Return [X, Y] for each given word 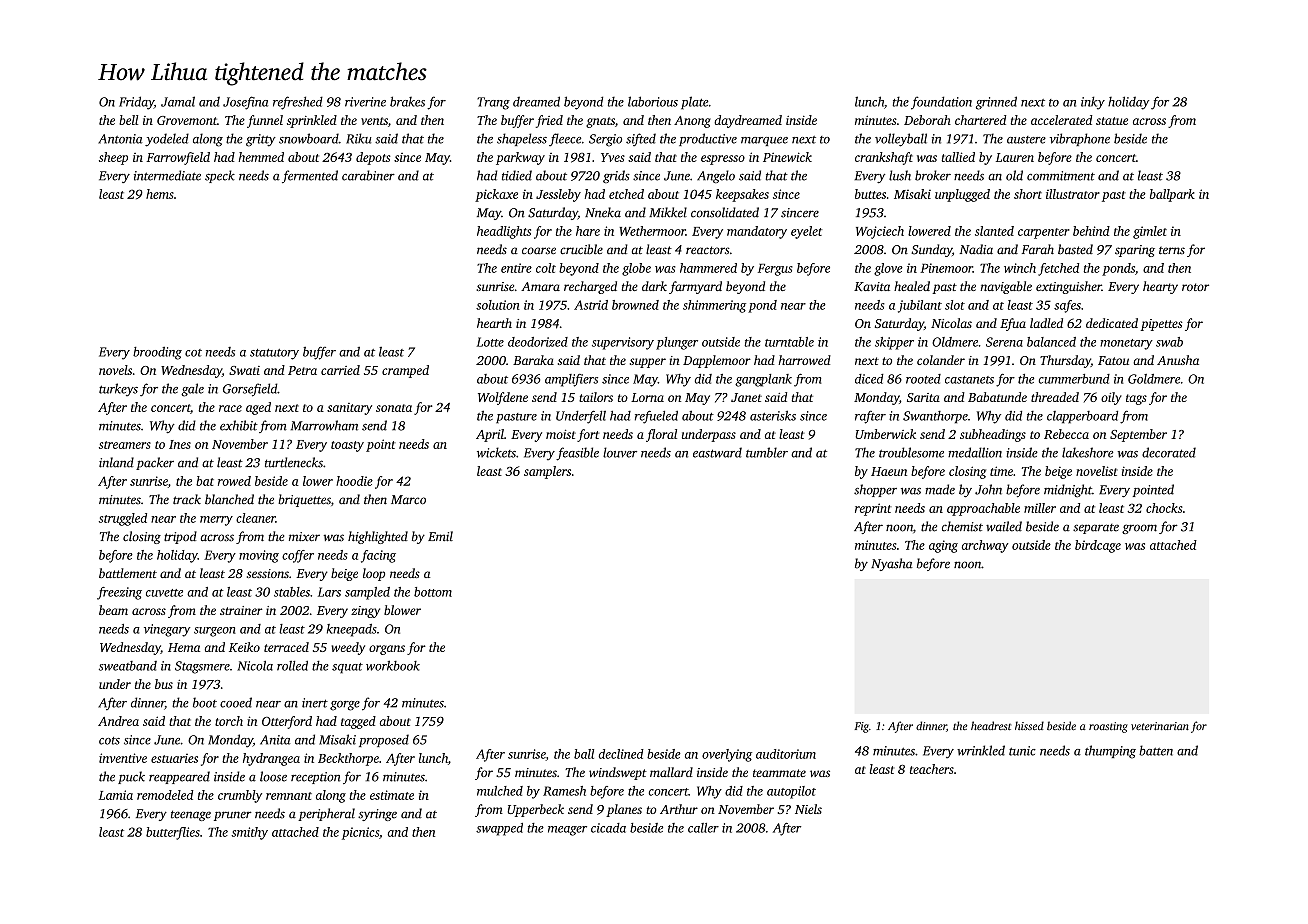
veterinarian [1160, 726]
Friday [136, 103]
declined [621, 754]
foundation [941, 103]
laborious [653, 101]
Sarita [923, 397]
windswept [618, 773]
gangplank [763, 380]
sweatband [128, 666]
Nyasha [892, 564]
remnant [289, 796]
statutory [274, 354]
